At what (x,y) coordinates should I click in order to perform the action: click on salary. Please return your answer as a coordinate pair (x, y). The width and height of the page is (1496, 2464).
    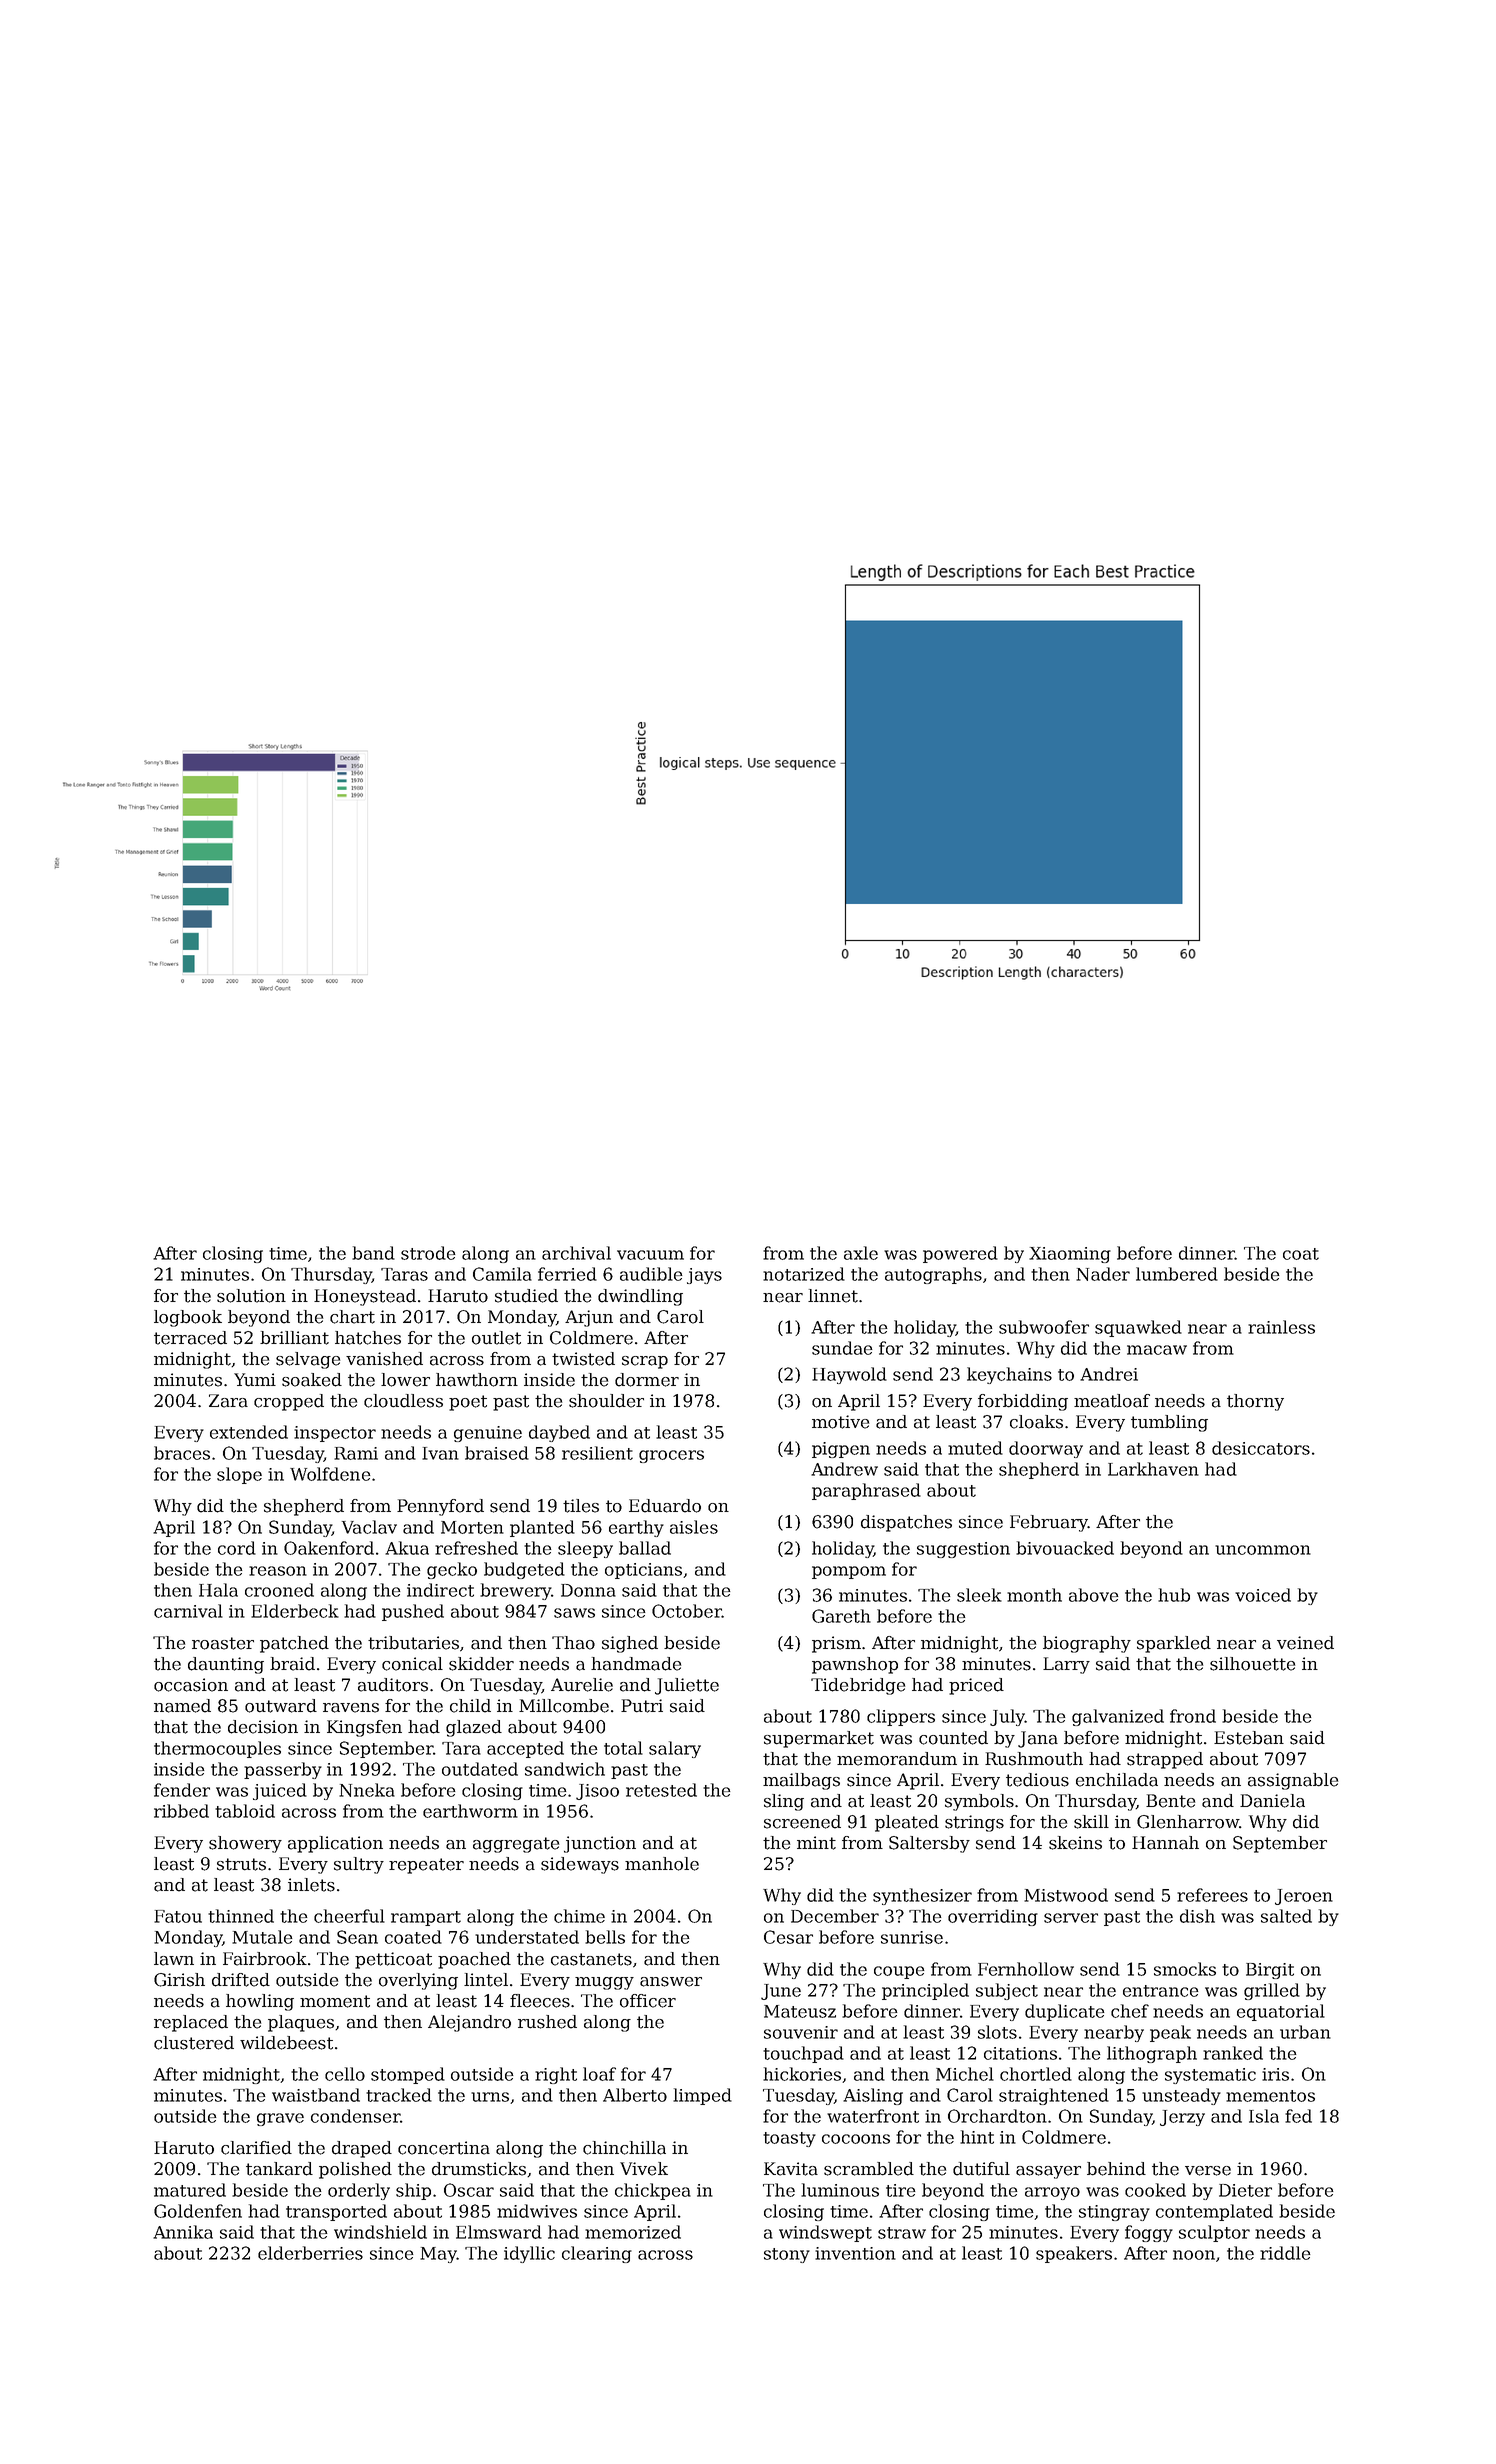
    Looking at the image, I should click on (675, 1749).
